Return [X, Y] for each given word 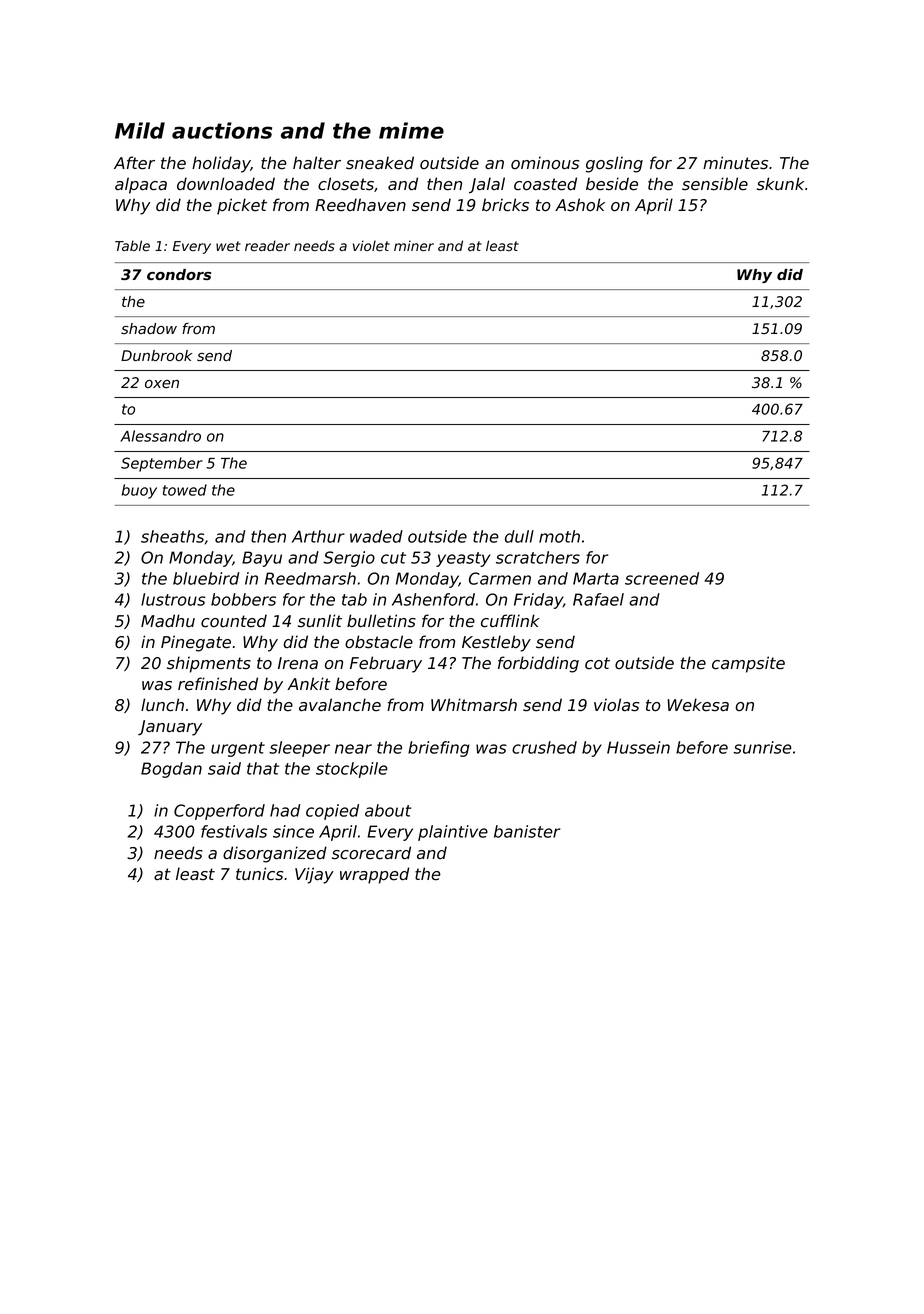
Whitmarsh [474, 705]
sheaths [172, 536]
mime [411, 130]
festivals [234, 831]
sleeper [299, 749]
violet [371, 245]
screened [662, 578]
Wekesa [698, 705]
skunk [780, 184]
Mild [140, 130]
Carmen [500, 578]
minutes [735, 163]
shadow [149, 328]
